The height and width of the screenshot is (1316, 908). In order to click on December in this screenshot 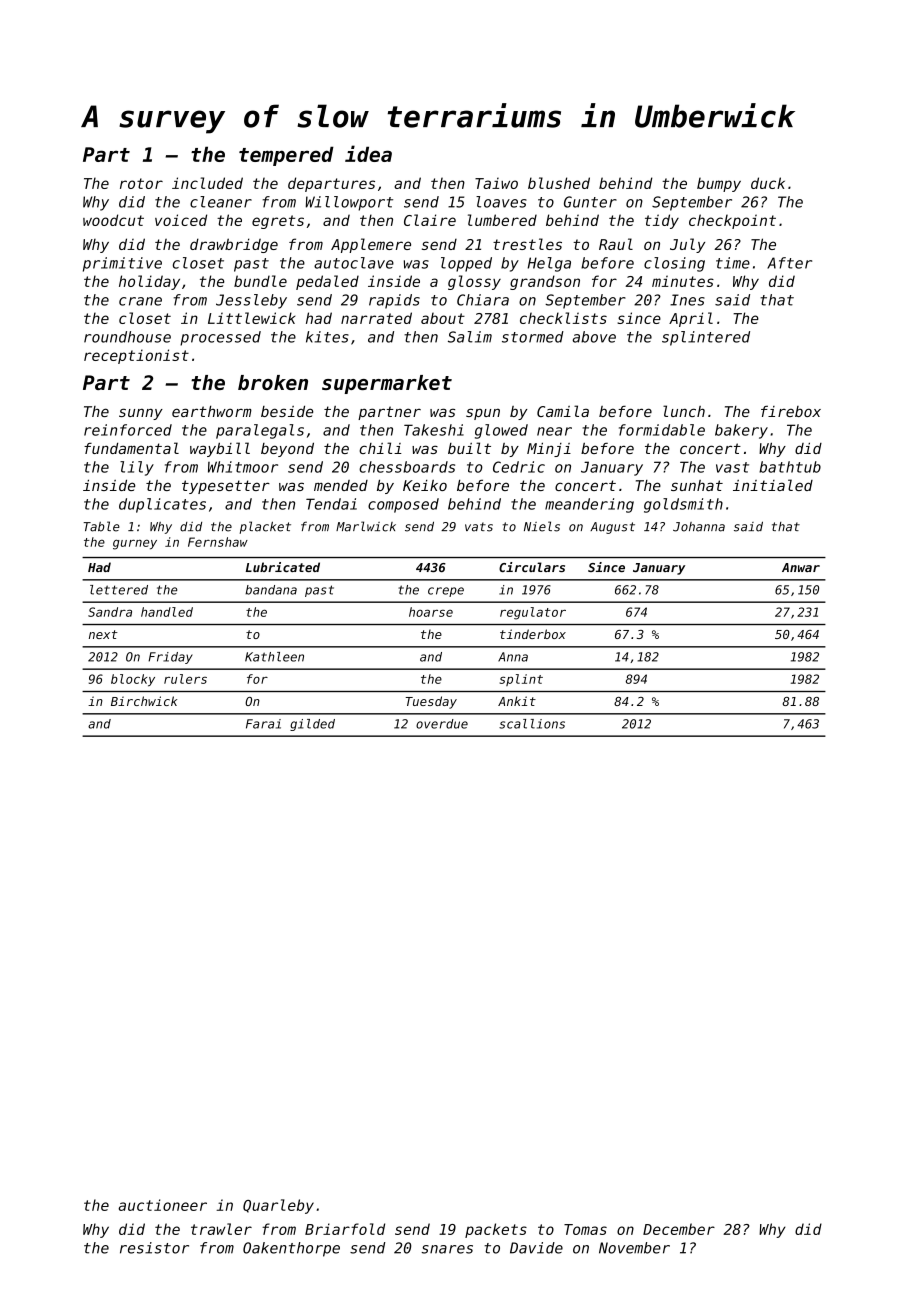, I will do `click(679, 1229)`.
